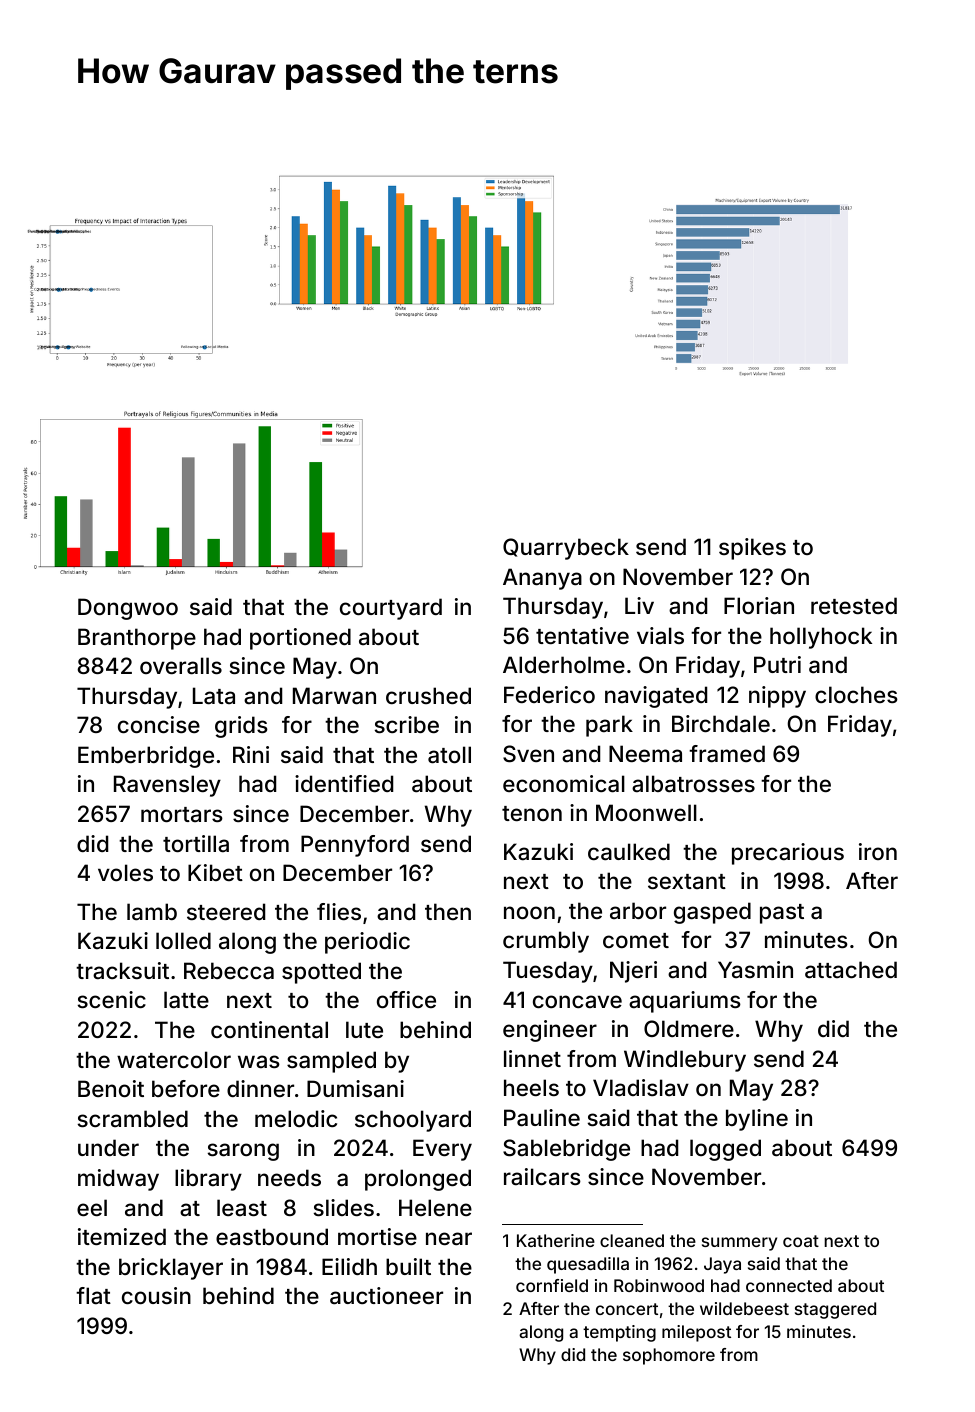  I want to click on heels, so click(531, 1087).
